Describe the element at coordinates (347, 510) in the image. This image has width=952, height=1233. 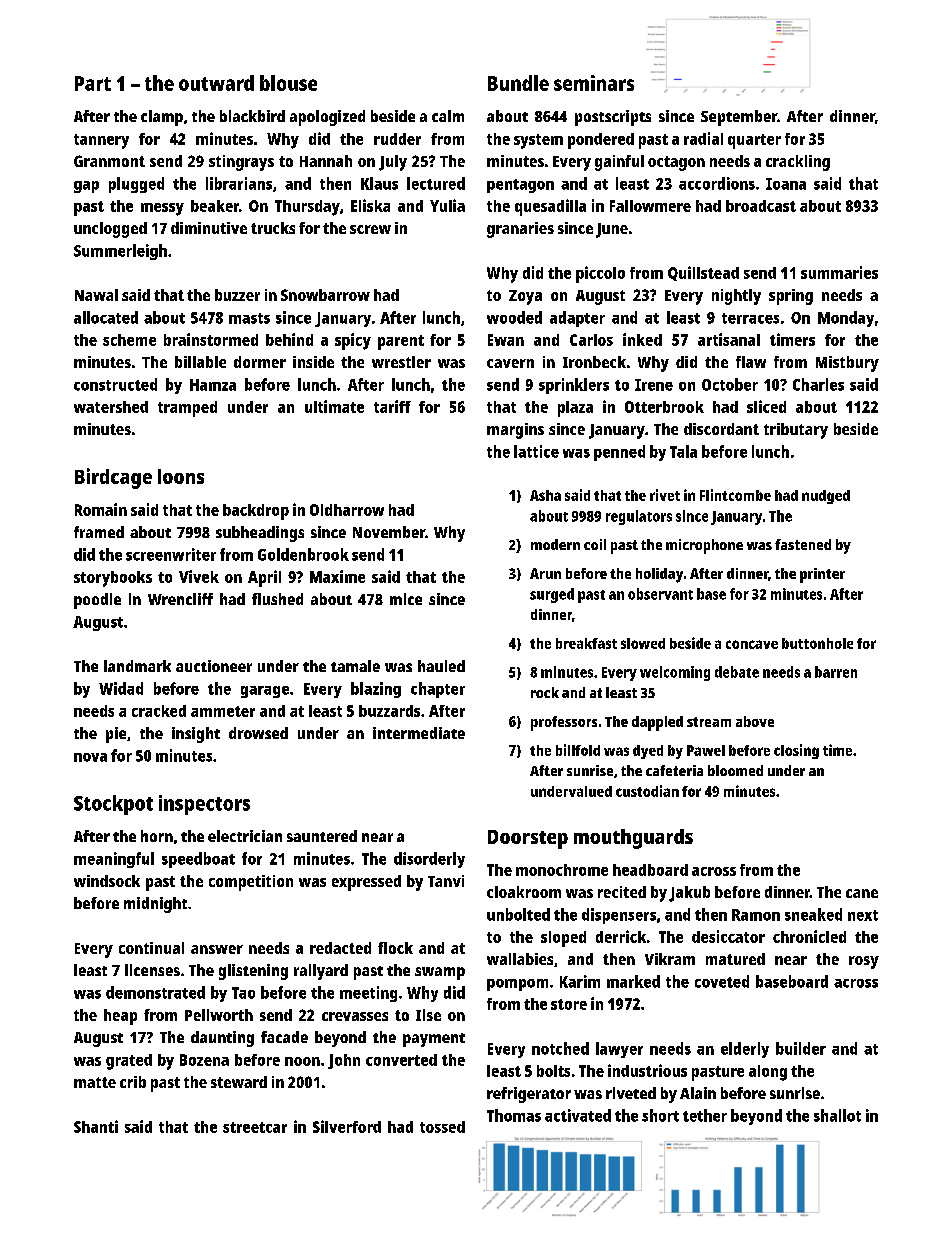
I see `Oldharrow` at that location.
